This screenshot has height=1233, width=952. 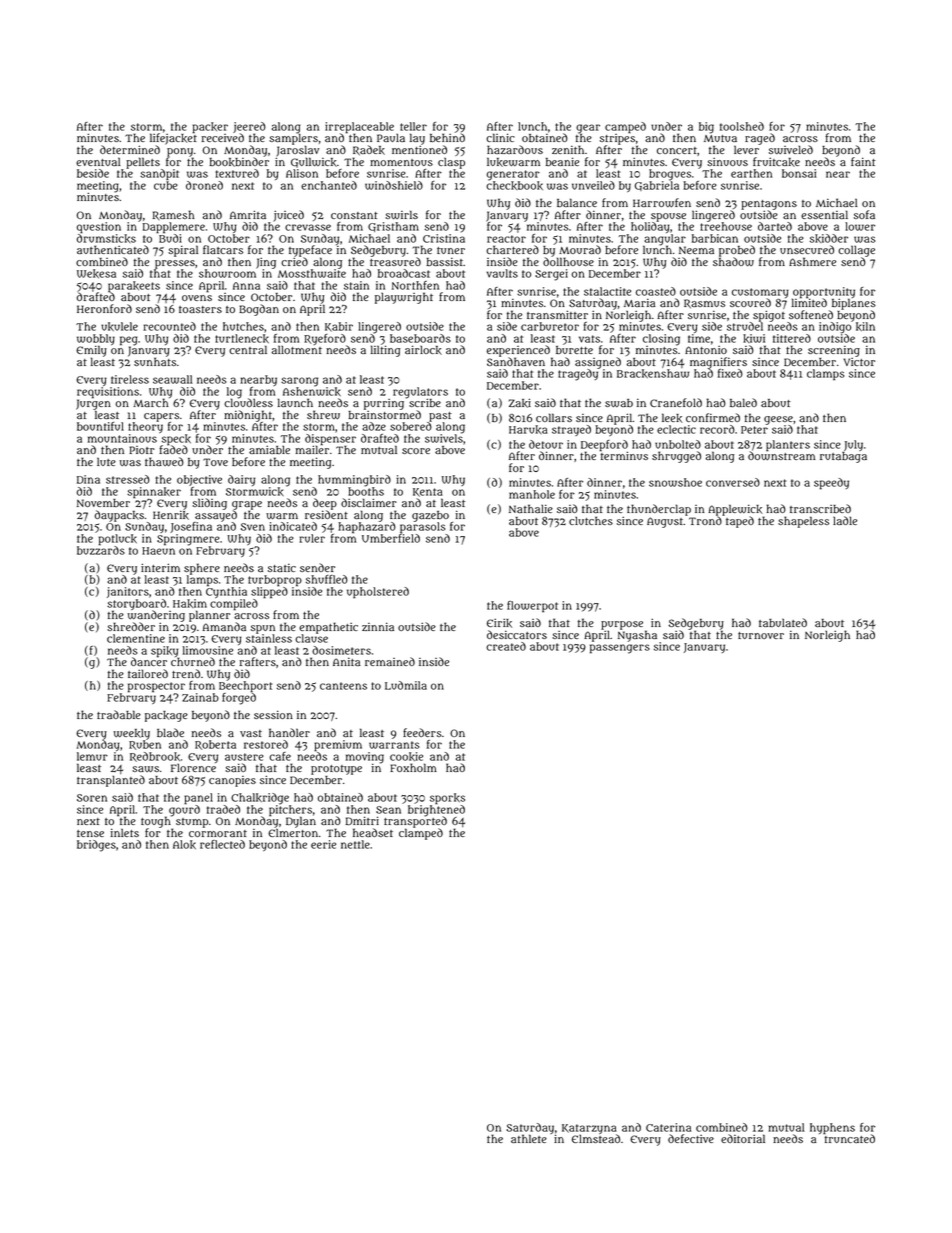 I want to click on Katarzyna, so click(x=589, y=1129).
